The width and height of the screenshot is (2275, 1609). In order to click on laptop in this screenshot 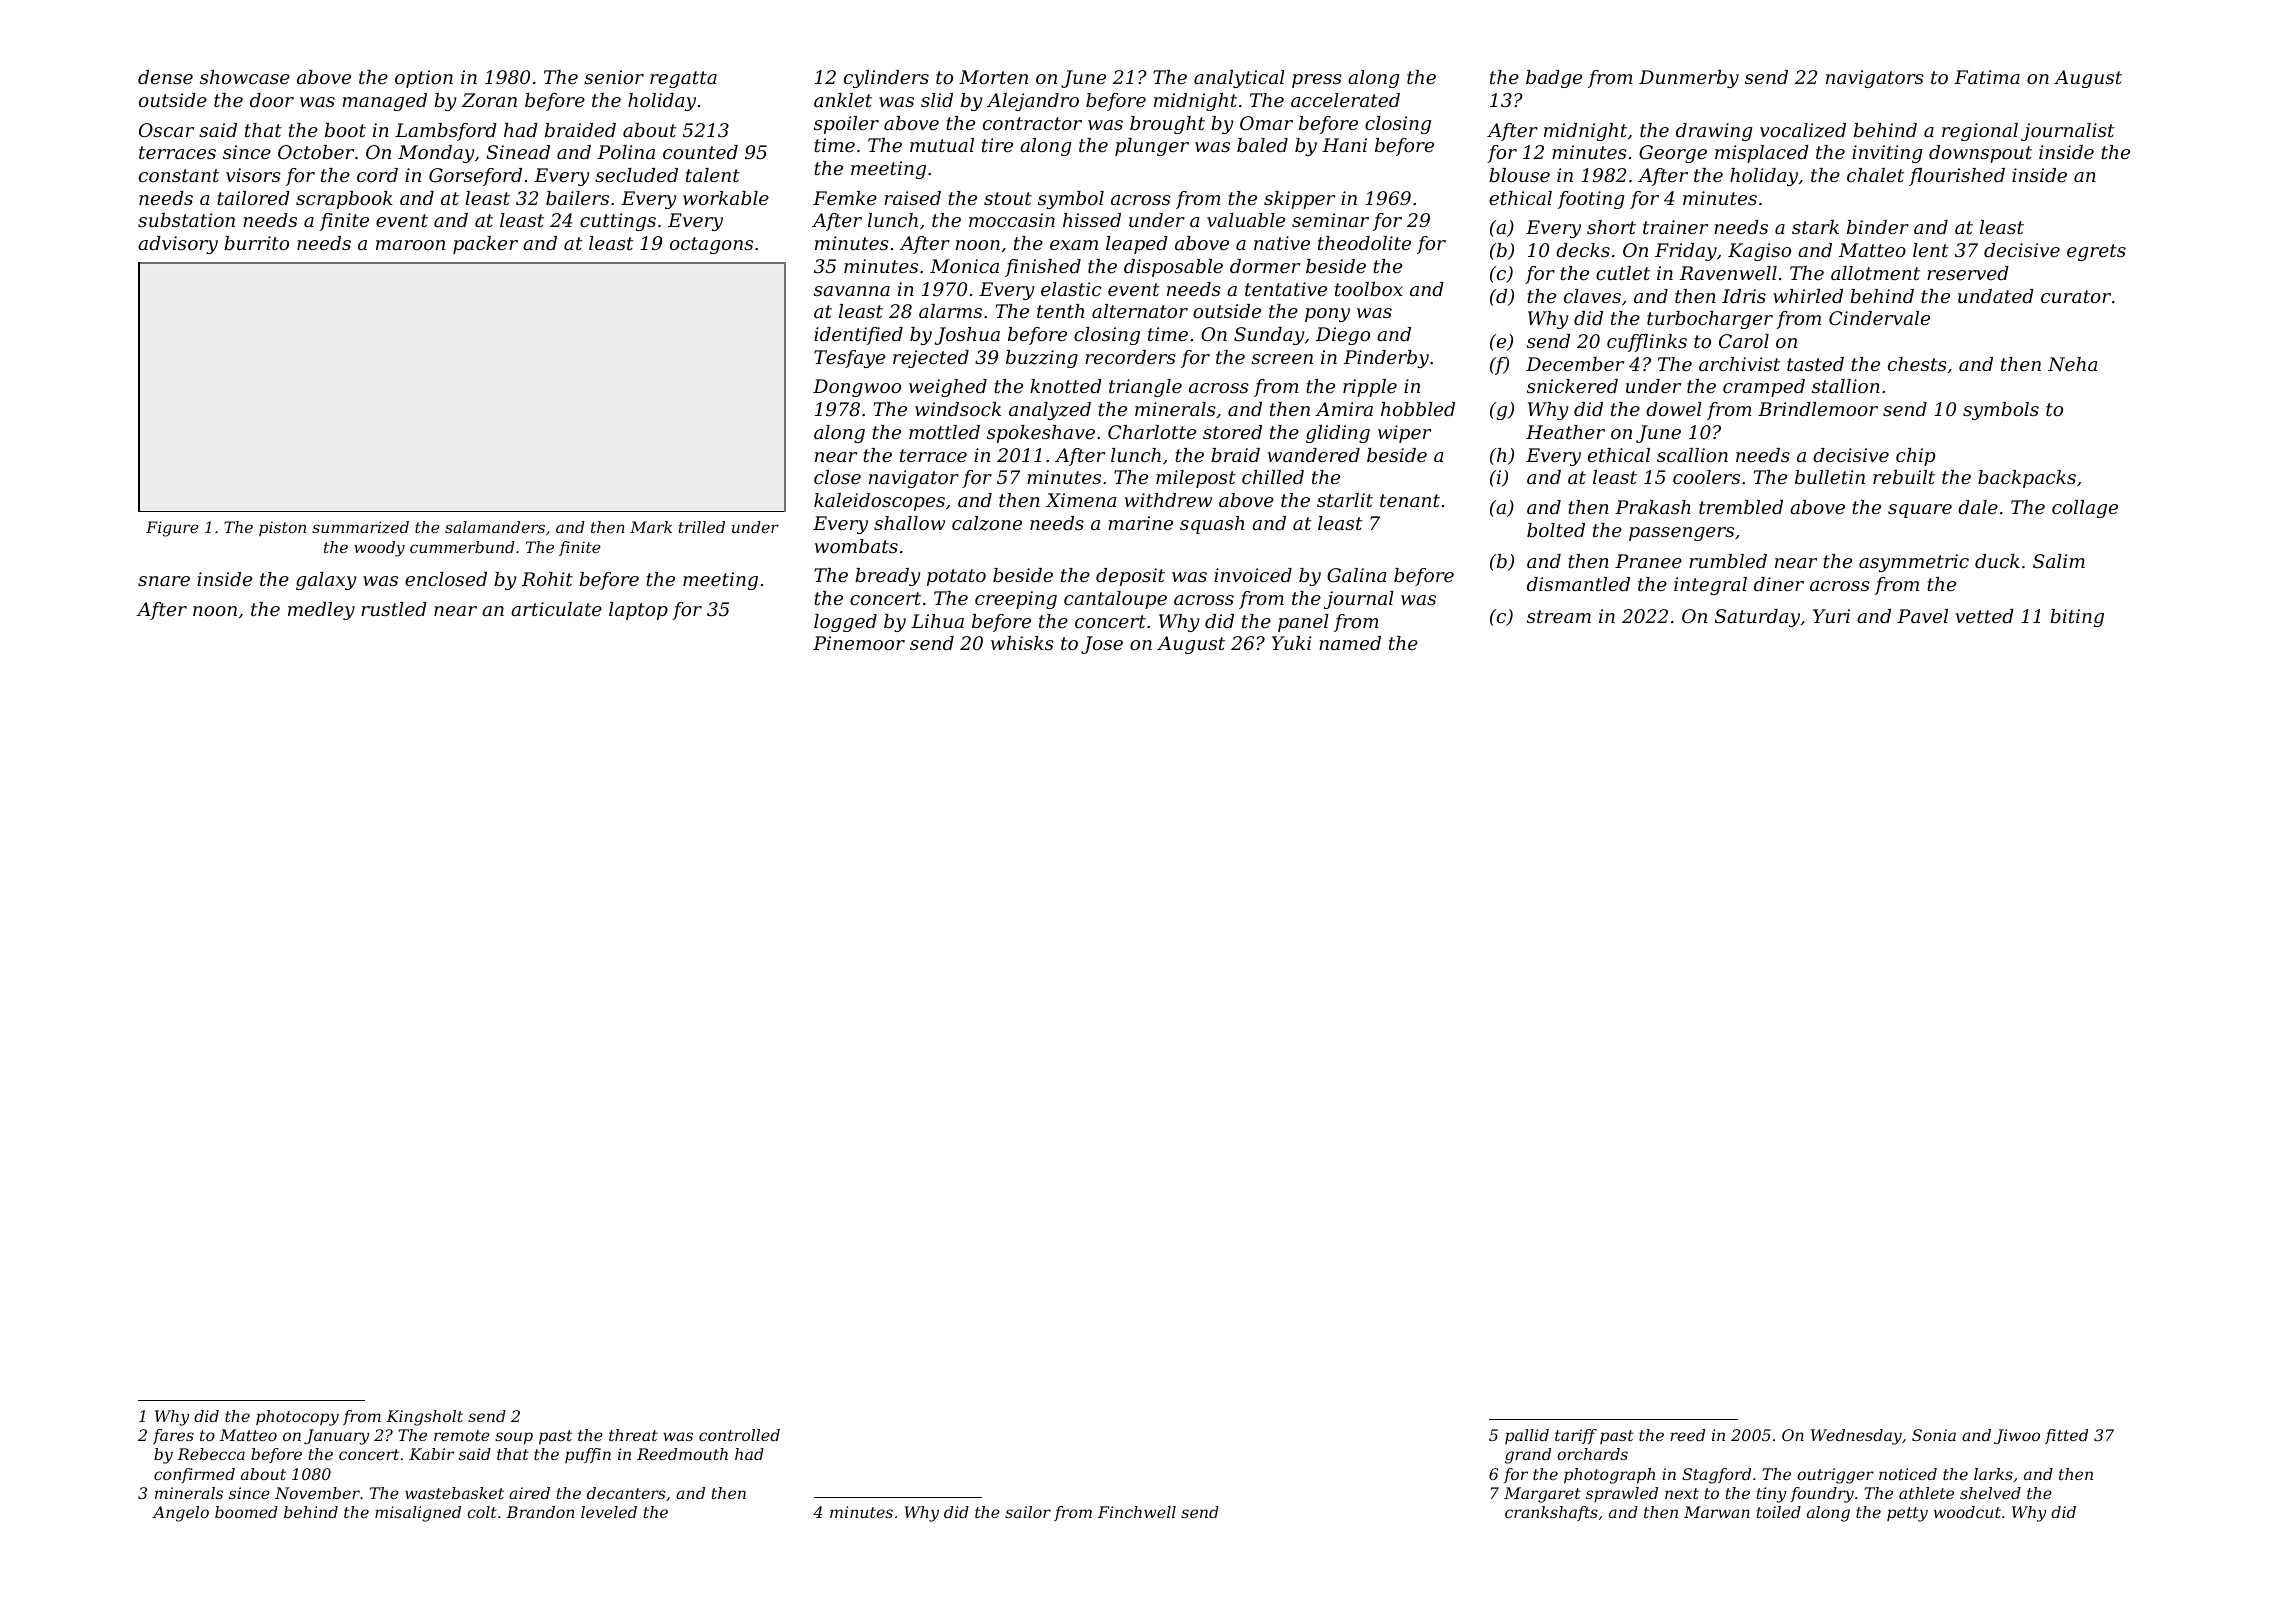, I will do `click(638, 611)`.
